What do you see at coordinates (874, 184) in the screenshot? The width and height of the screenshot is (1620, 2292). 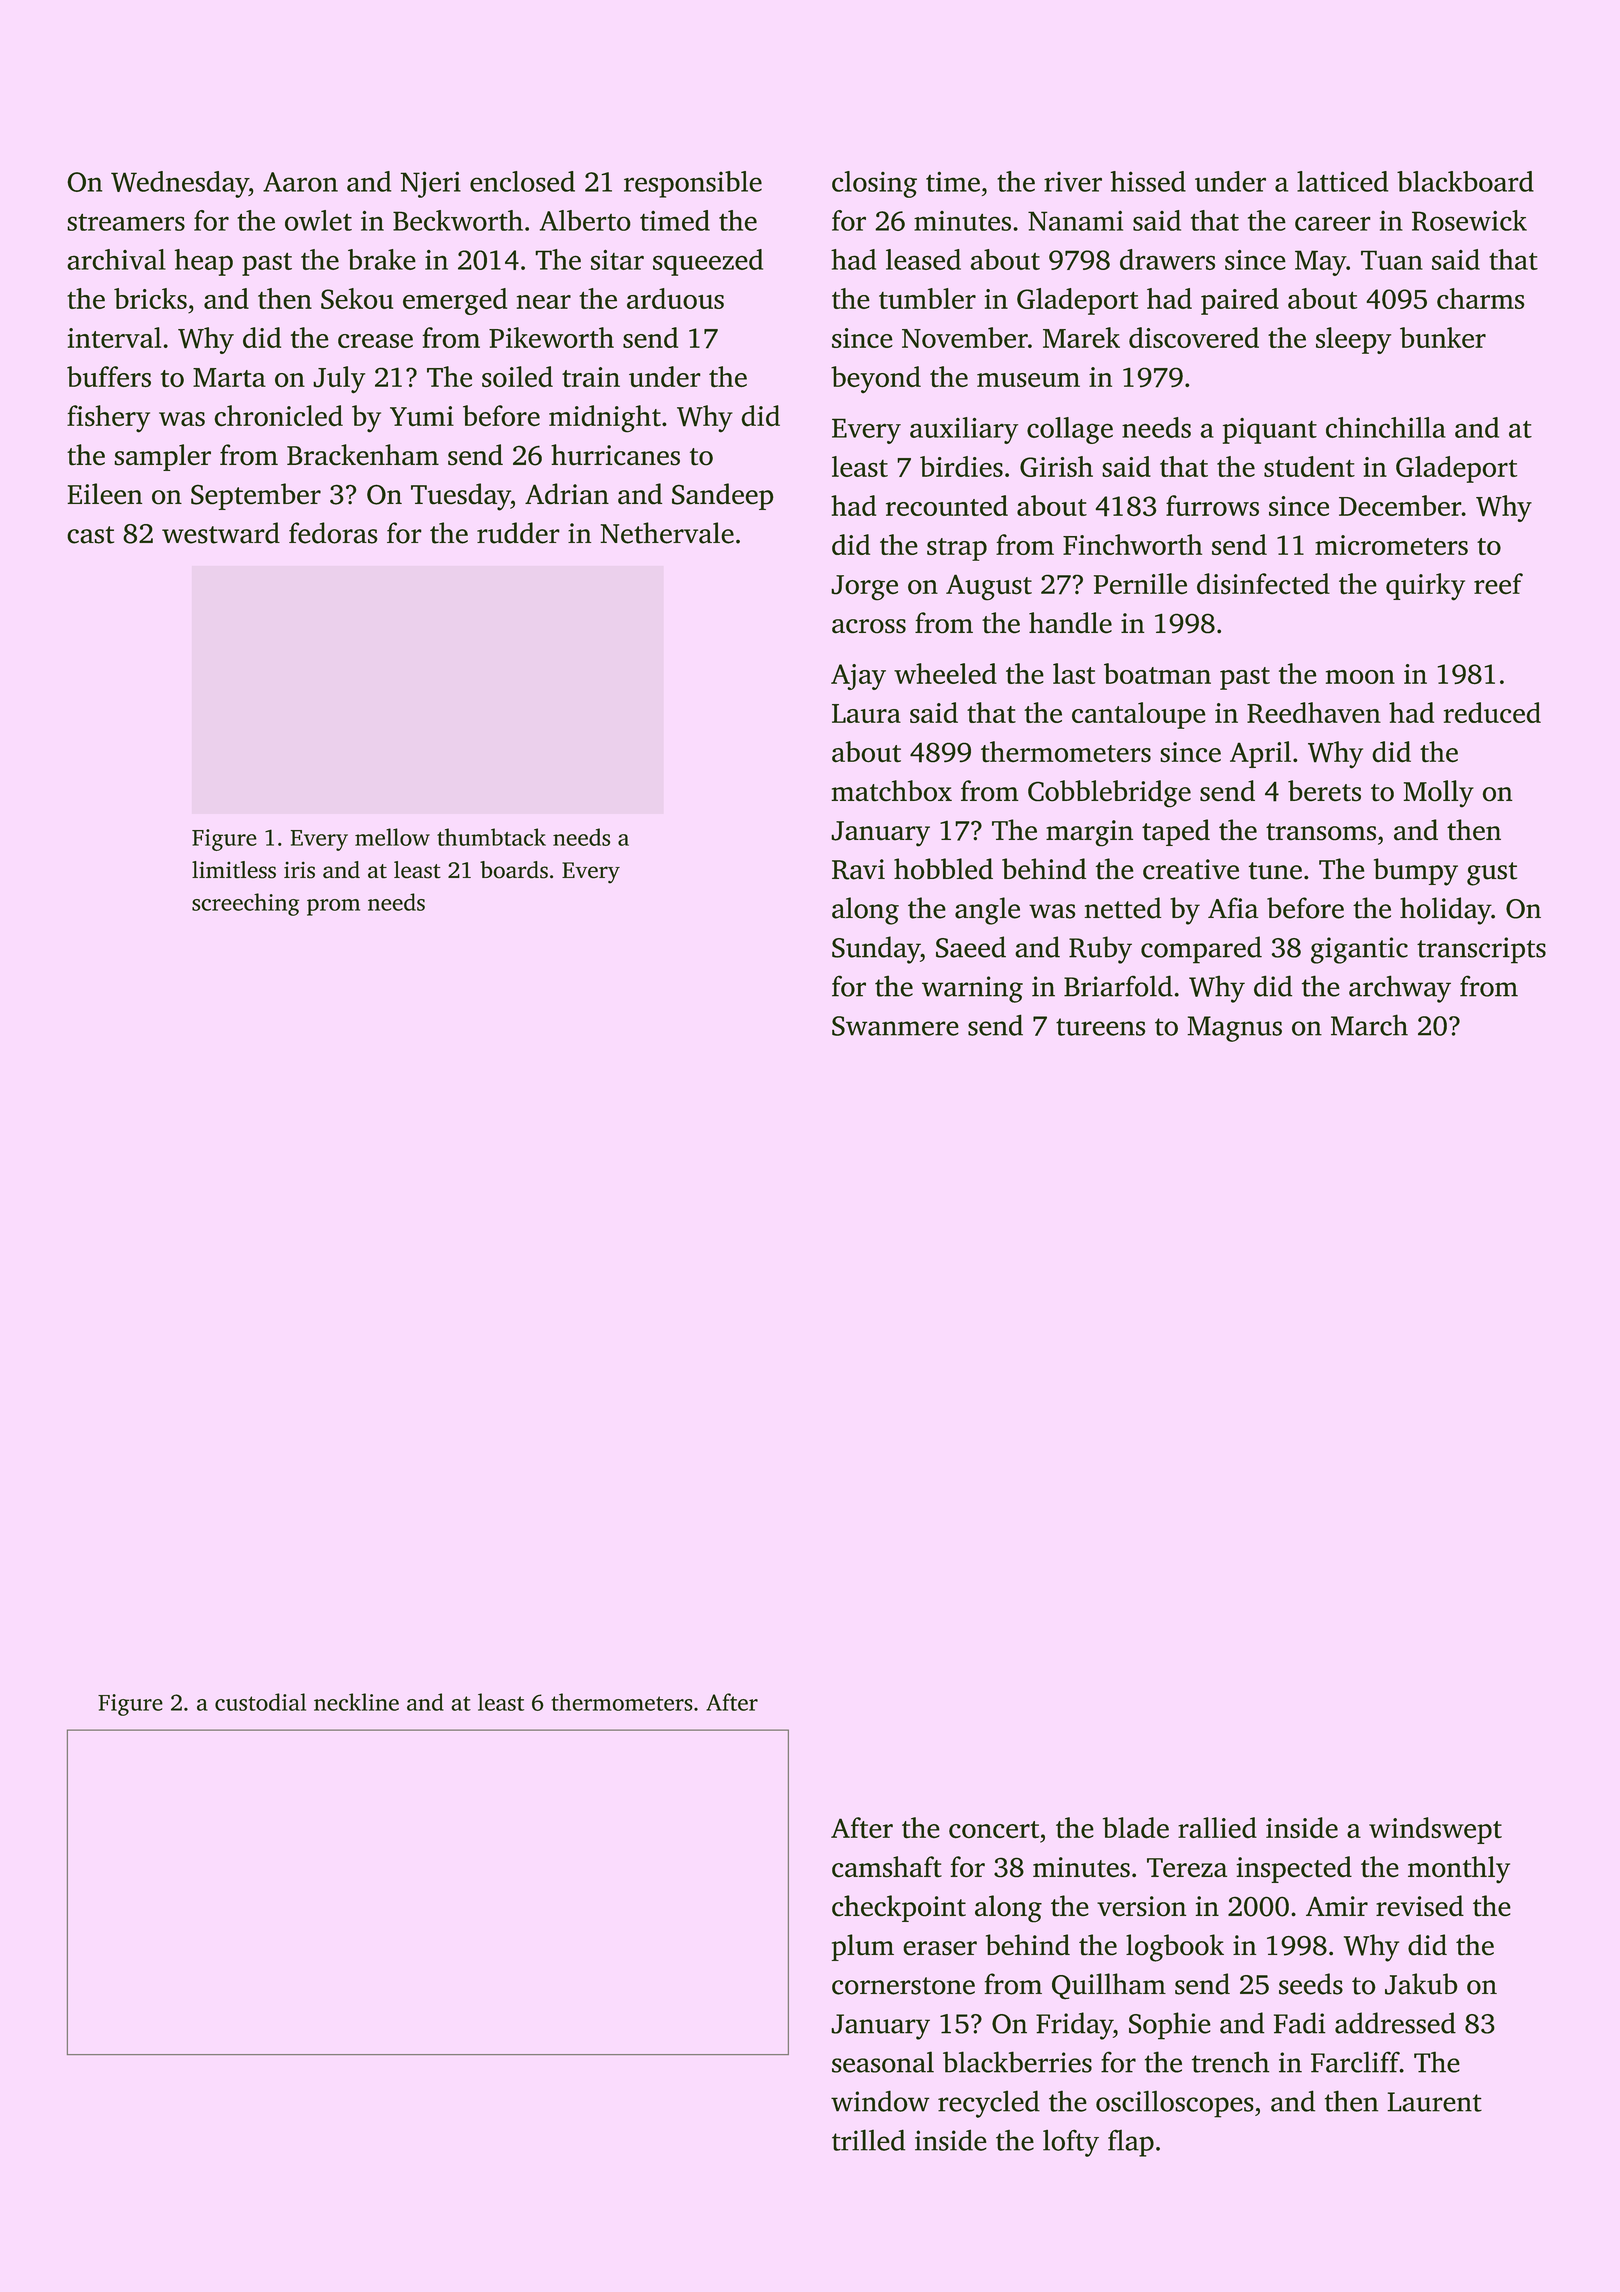 I see `closing` at bounding box center [874, 184].
